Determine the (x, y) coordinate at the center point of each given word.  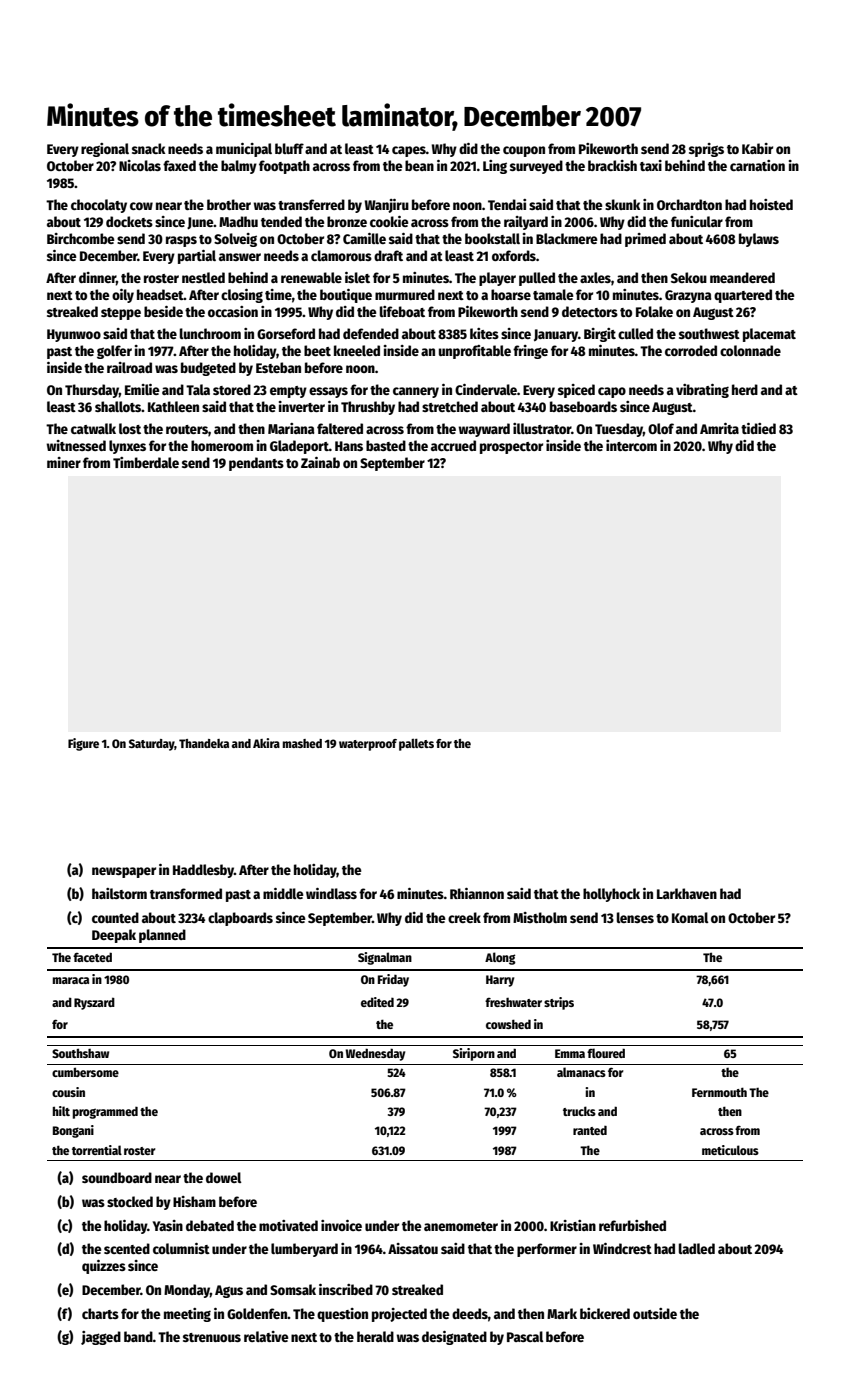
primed (645, 240)
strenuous (212, 1337)
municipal (244, 150)
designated (454, 1338)
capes (409, 151)
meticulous (730, 1150)
